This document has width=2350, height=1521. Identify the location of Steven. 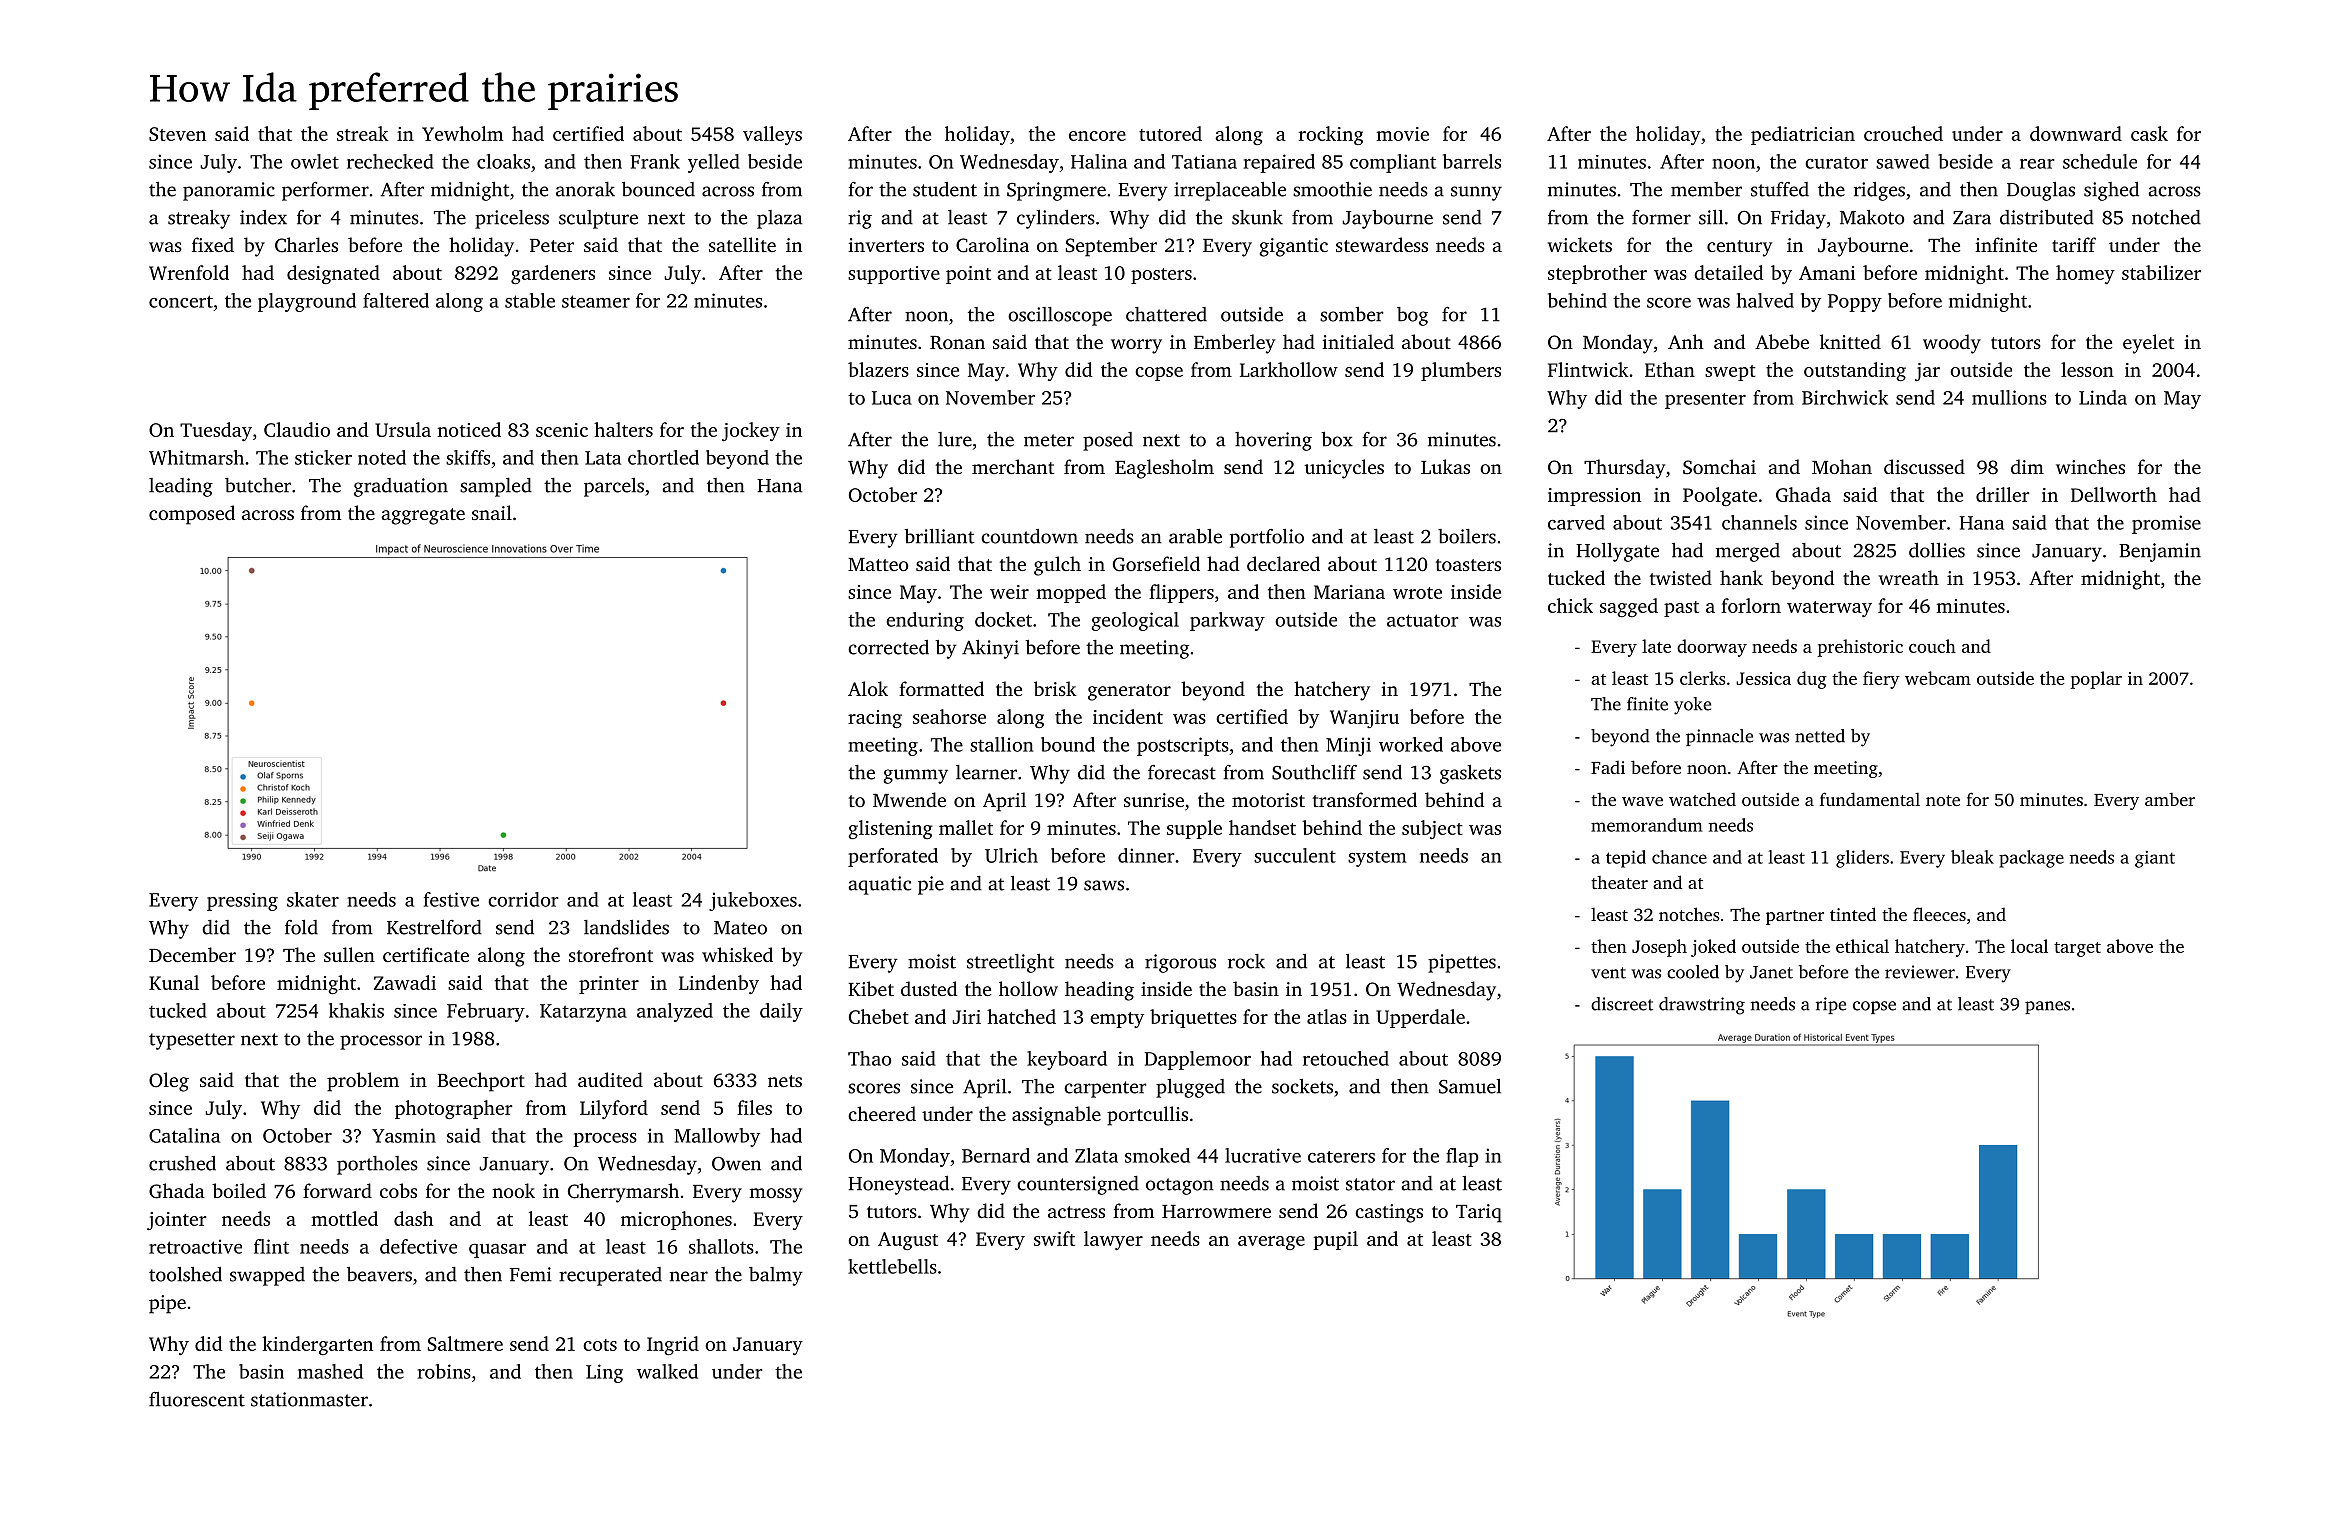
(177, 134).
